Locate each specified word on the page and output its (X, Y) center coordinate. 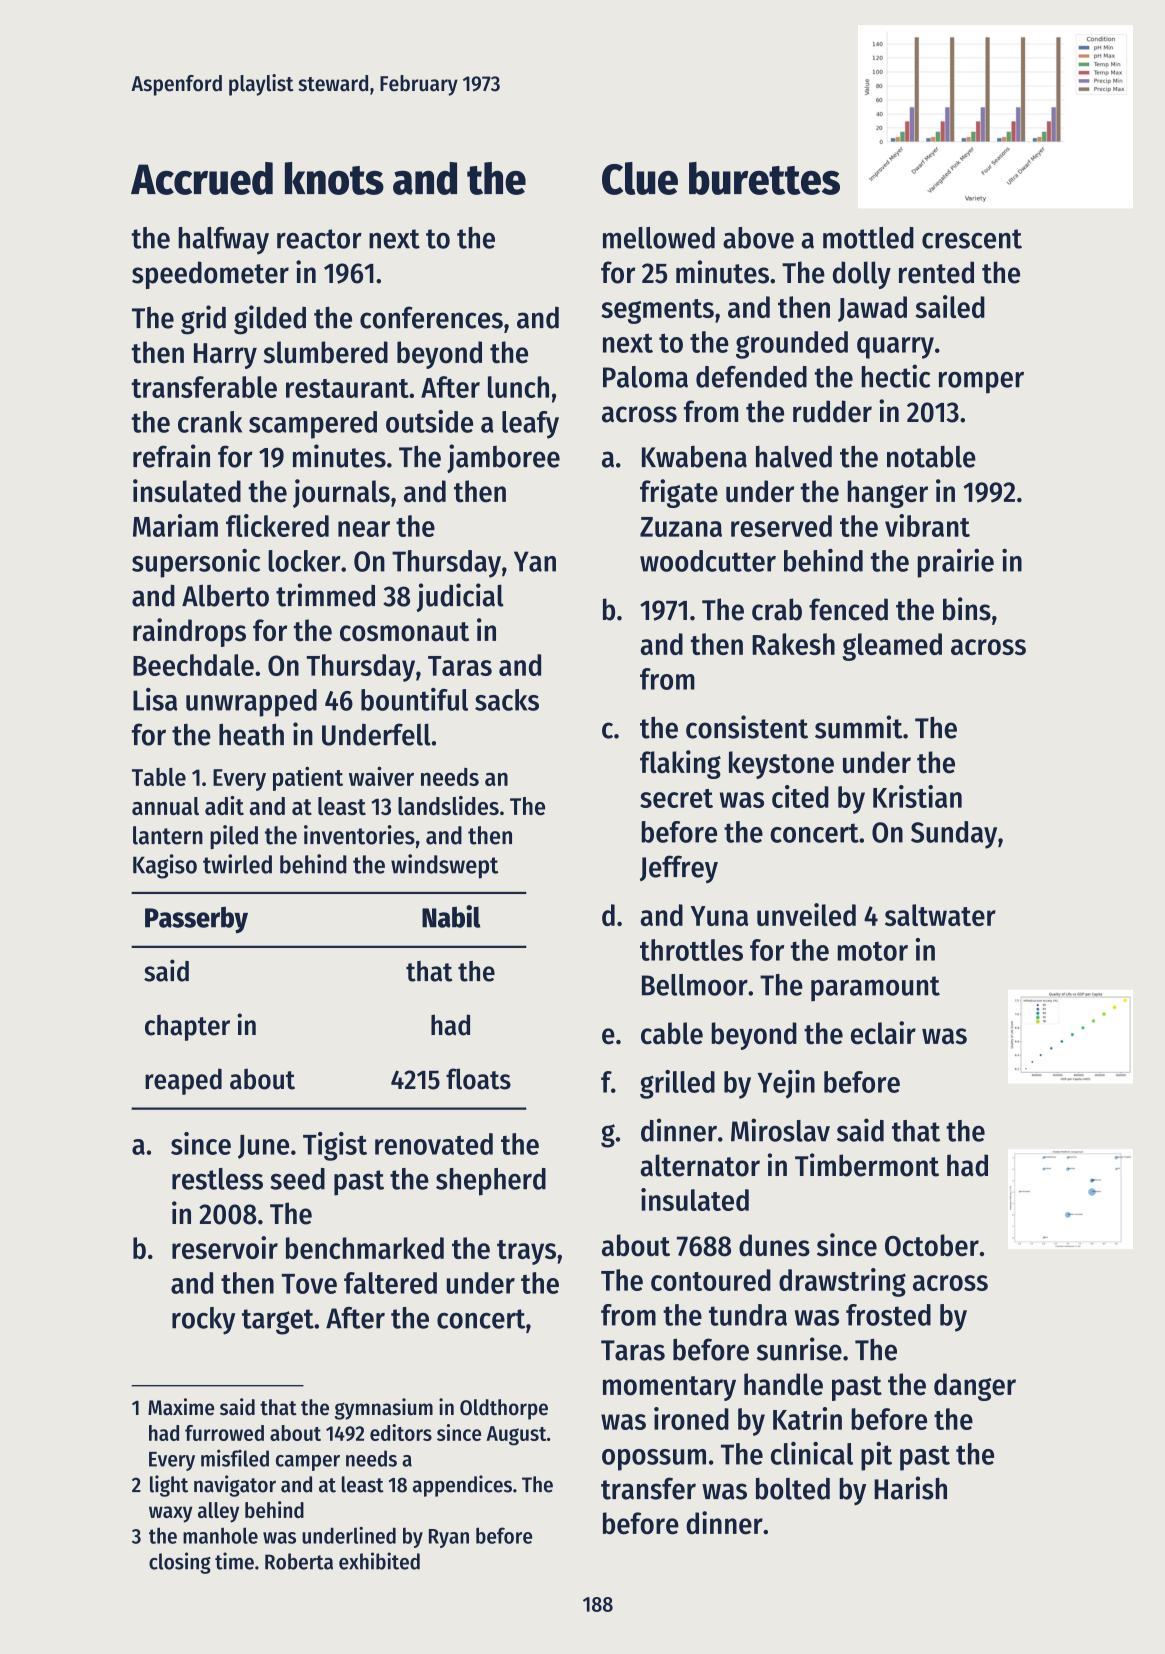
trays (526, 1252)
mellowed (659, 238)
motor (872, 951)
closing (180, 1563)
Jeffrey (679, 869)
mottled (868, 238)
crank (210, 422)
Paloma (645, 377)
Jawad (872, 309)
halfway (223, 241)
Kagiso (165, 866)
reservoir (225, 1247)
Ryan (449, 1538)
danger (975, 1387)
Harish (910, 1488)
